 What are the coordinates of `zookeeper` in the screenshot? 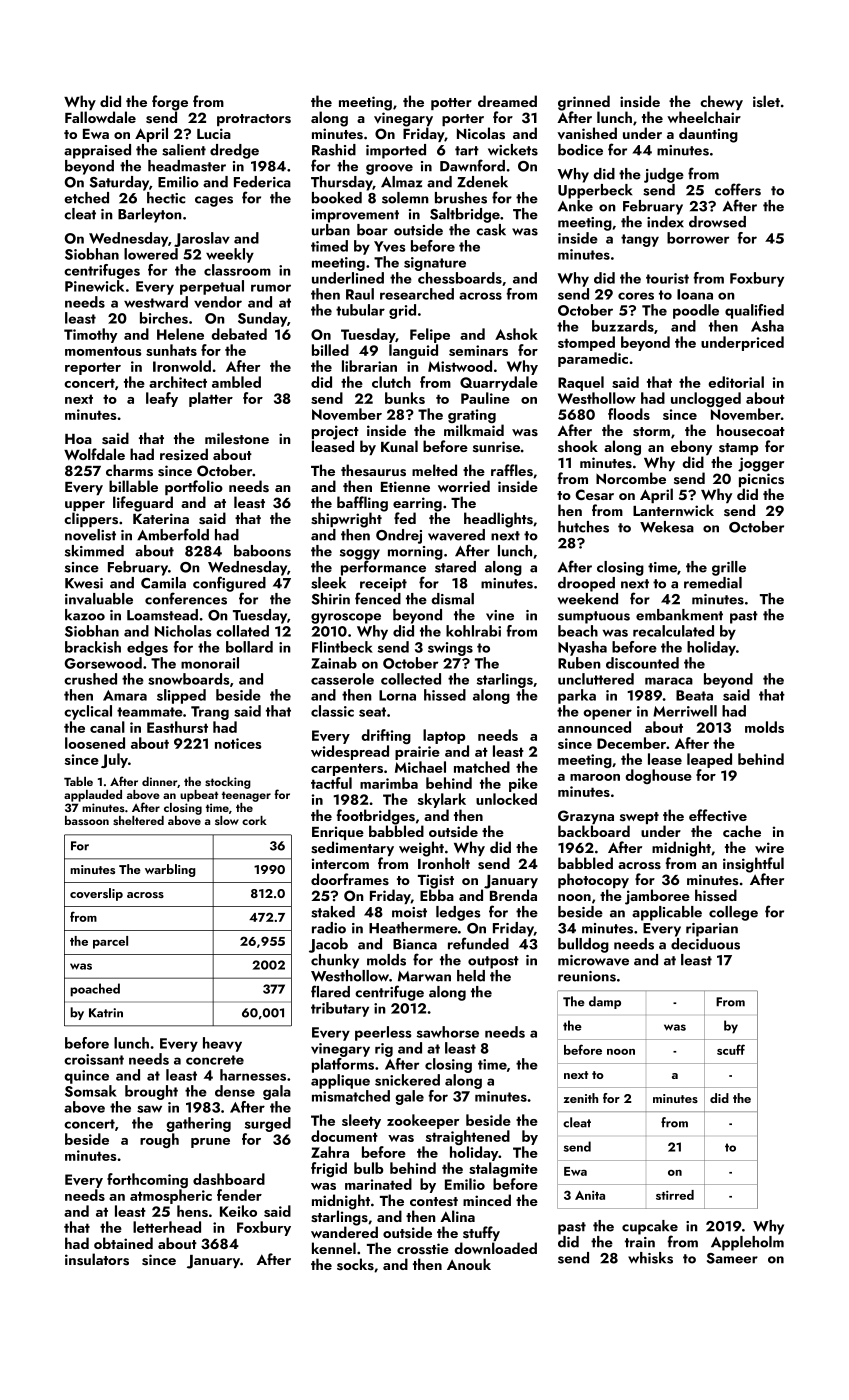 It's located at (423, 1121).
